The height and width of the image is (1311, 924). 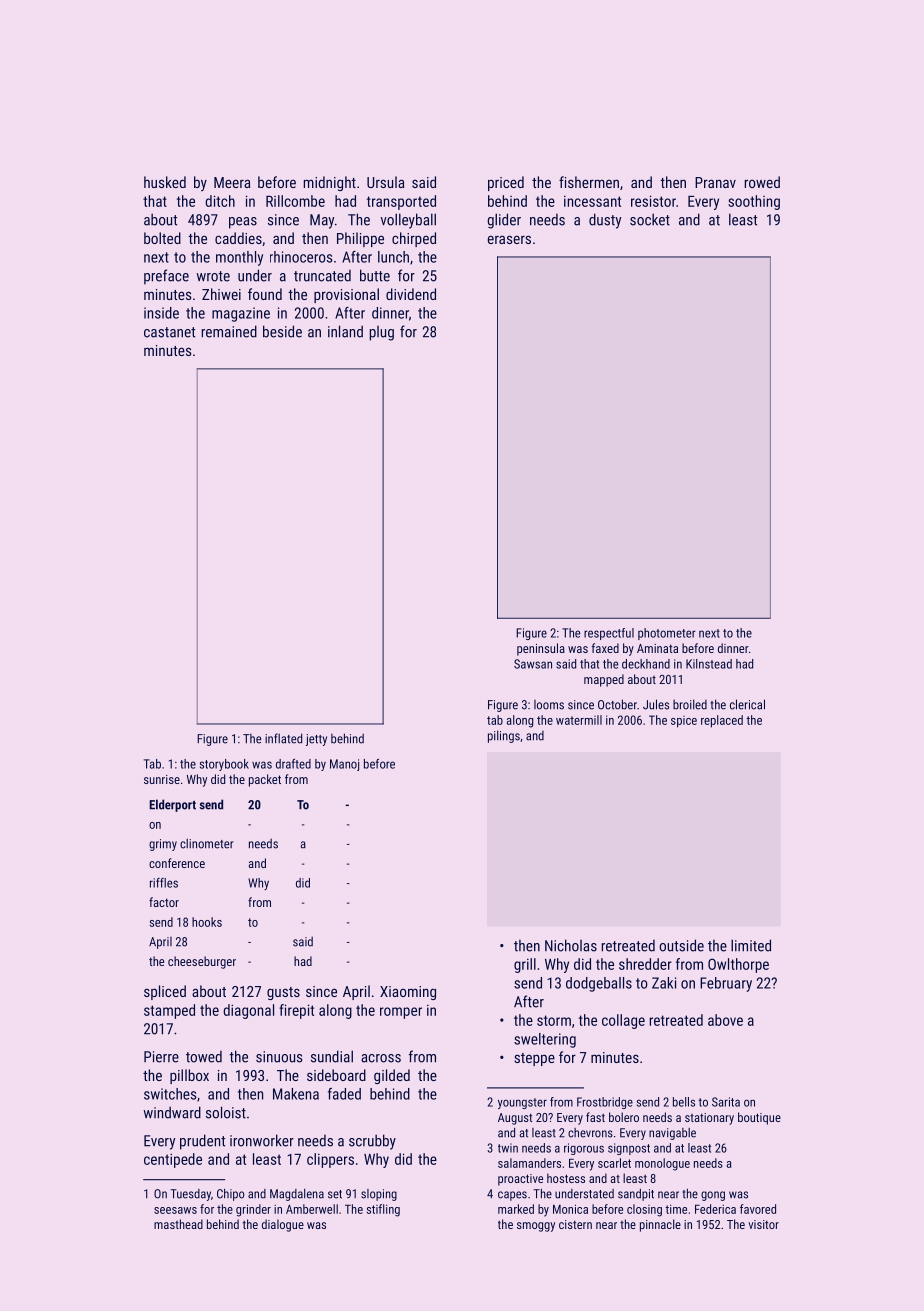 I want to click on erasers, so click(x=509, y=239).
